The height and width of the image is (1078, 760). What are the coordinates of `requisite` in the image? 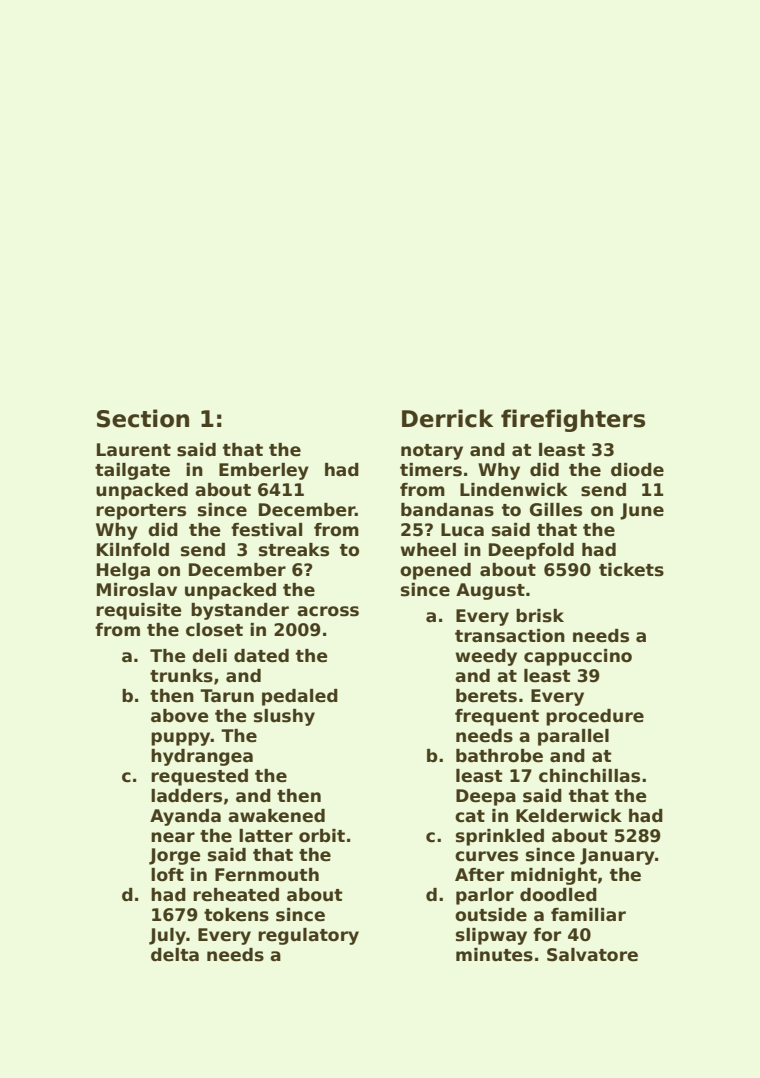 It's located at (139, 611).
